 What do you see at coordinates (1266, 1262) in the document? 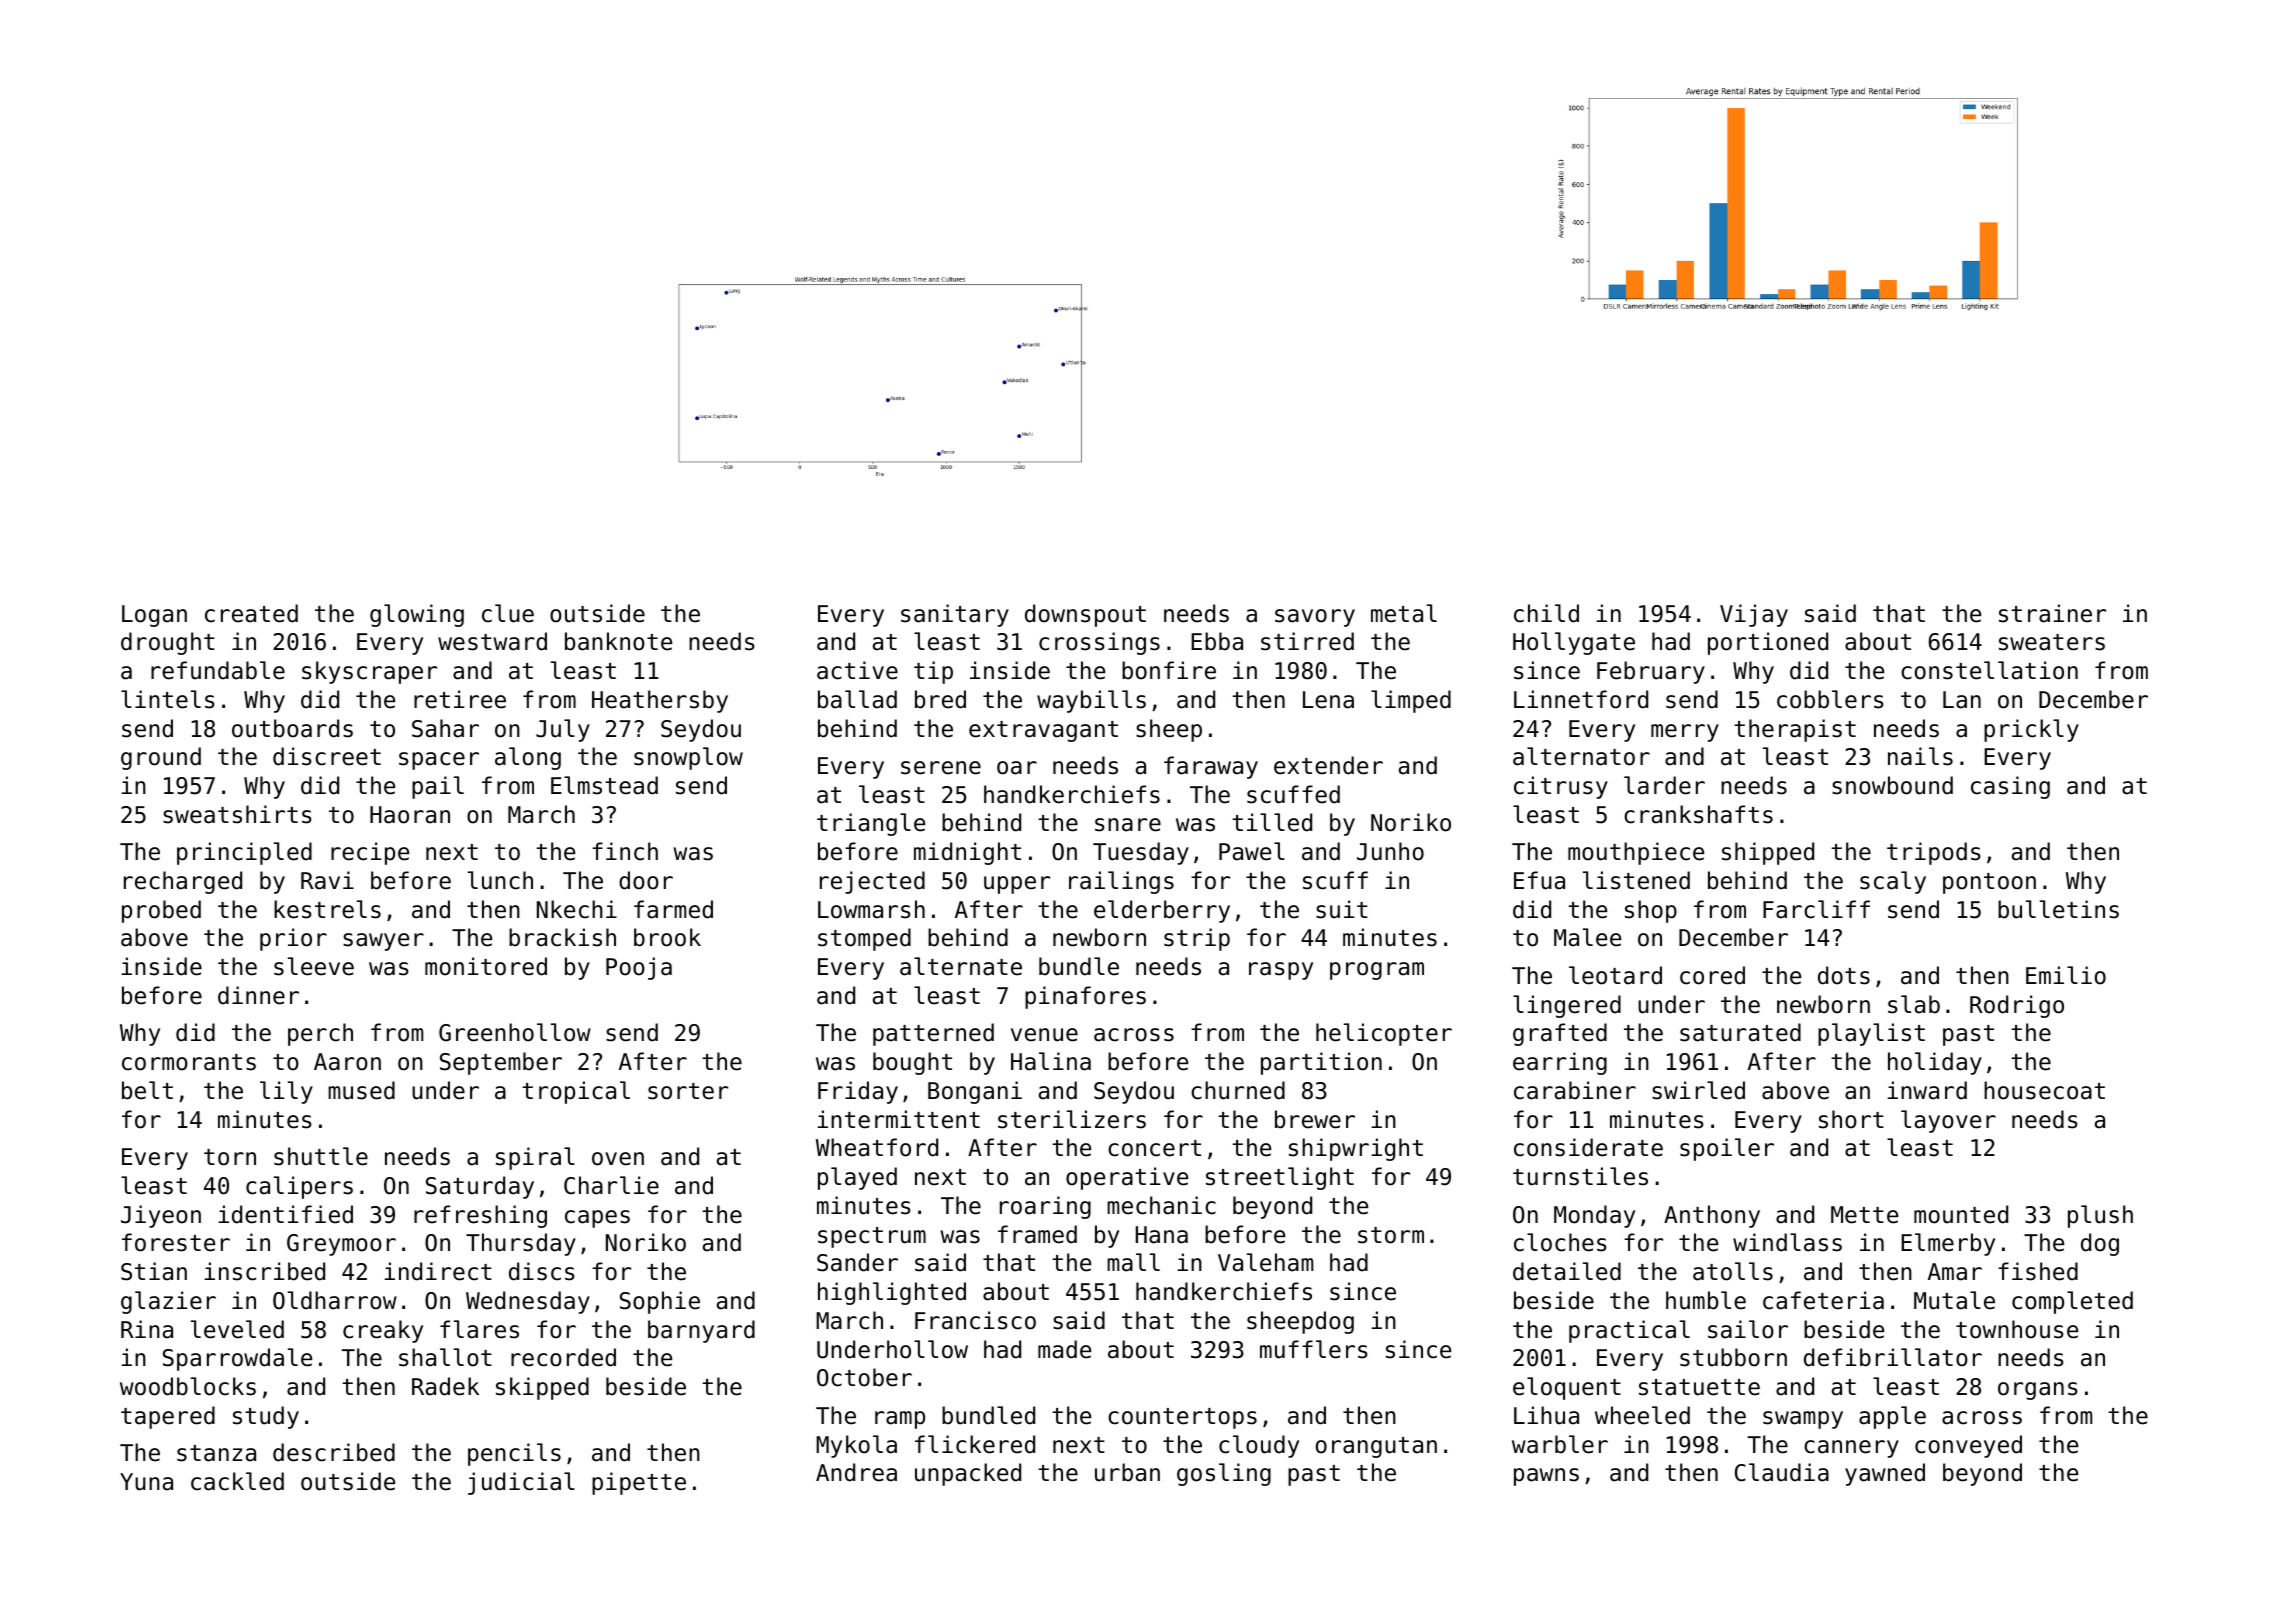
I see `Valeham` at bounding box center [1266, 1262].
